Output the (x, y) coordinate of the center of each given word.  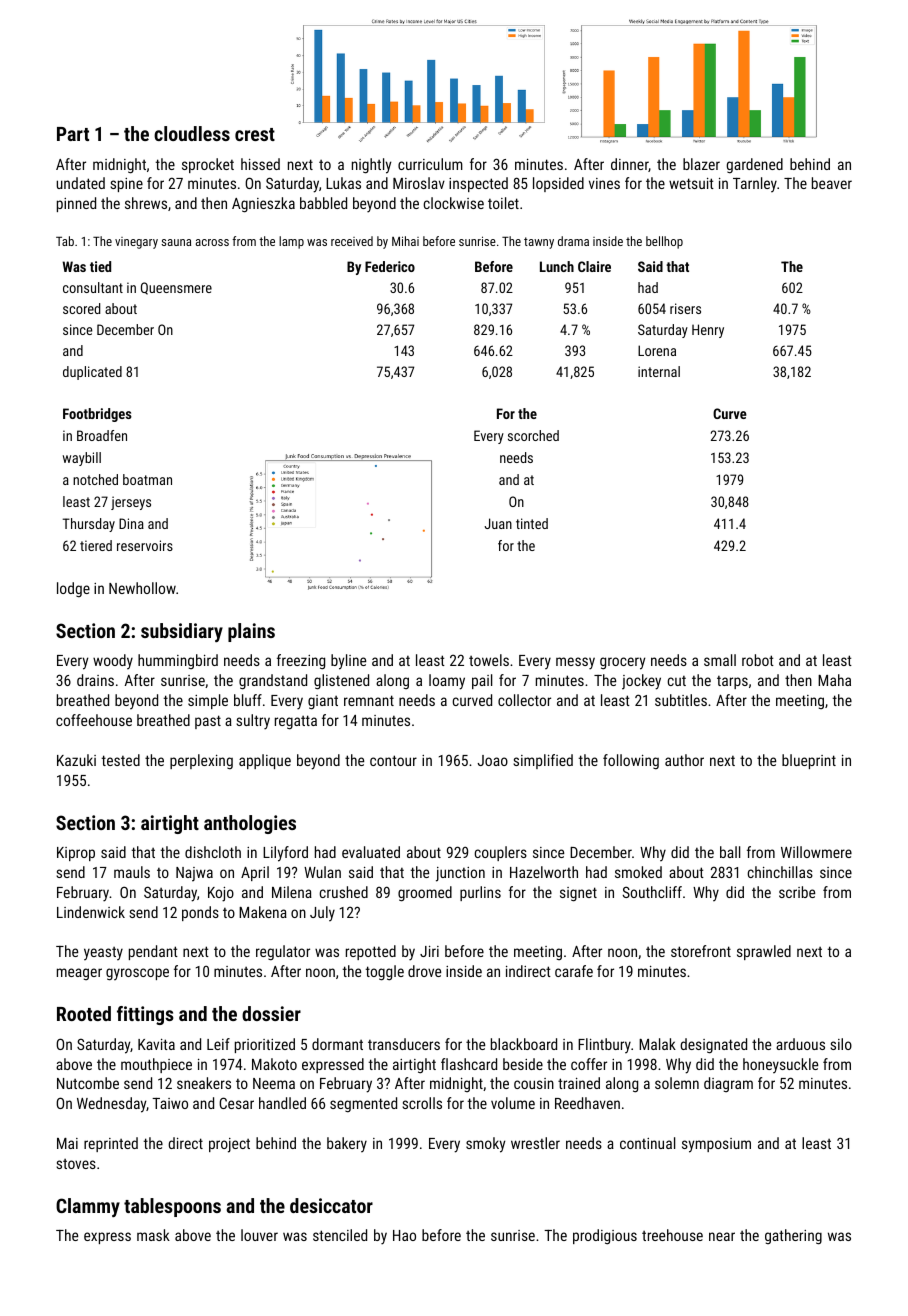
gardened (754, 166)
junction (460, 874)
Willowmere (816, 852)
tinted (532, 523)
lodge (73, 590)
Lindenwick (91, 912)
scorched (533, 435)
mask (153, 1235)
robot (758, 660)
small (720, 660)
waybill (82, 459)
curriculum (430, 164)
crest (255, 134)
